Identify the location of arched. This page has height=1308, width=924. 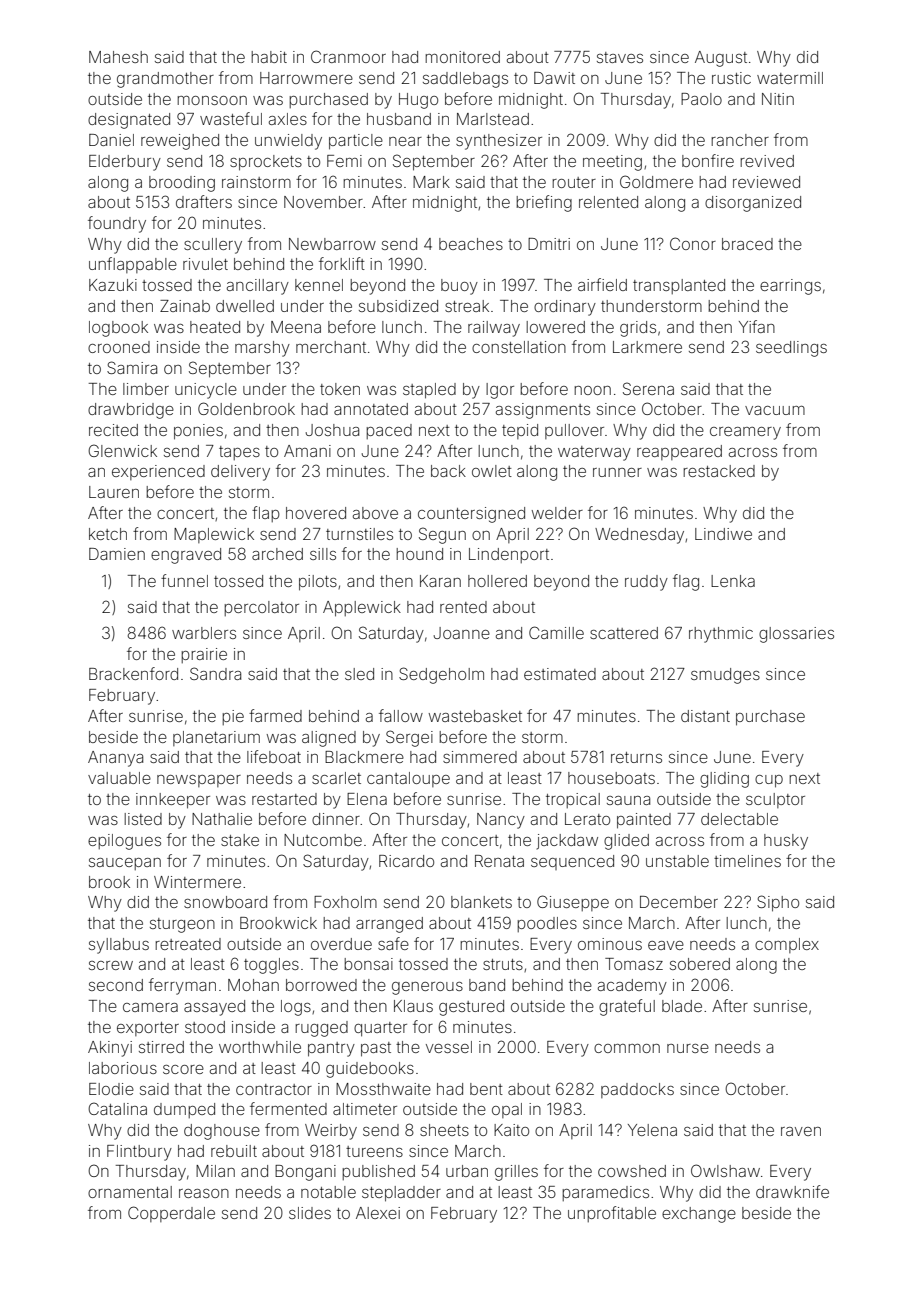
(277, 554).
